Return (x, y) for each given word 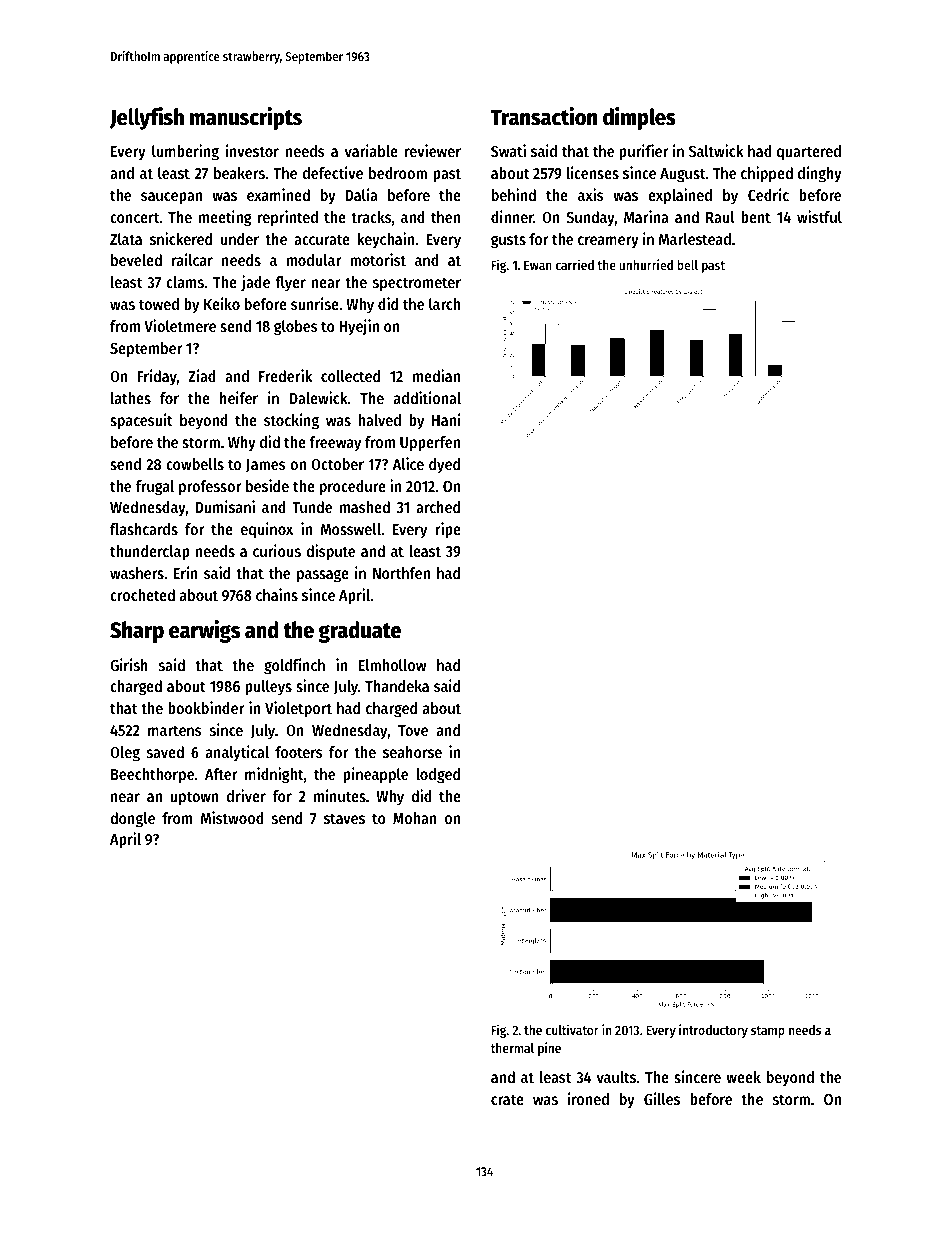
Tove (413, 730)
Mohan (415, 818)
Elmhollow (392, 665)
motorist (378, 259)
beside (267, 485)
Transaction (544, 116)
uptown (194, 798)
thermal (512, 1048)
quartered (809, 153)
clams (185, 282)
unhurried (646, 264)
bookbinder (206, 707)
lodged (438, 776)
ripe (448, 530)
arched (438, 507)
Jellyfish (147, 118)
